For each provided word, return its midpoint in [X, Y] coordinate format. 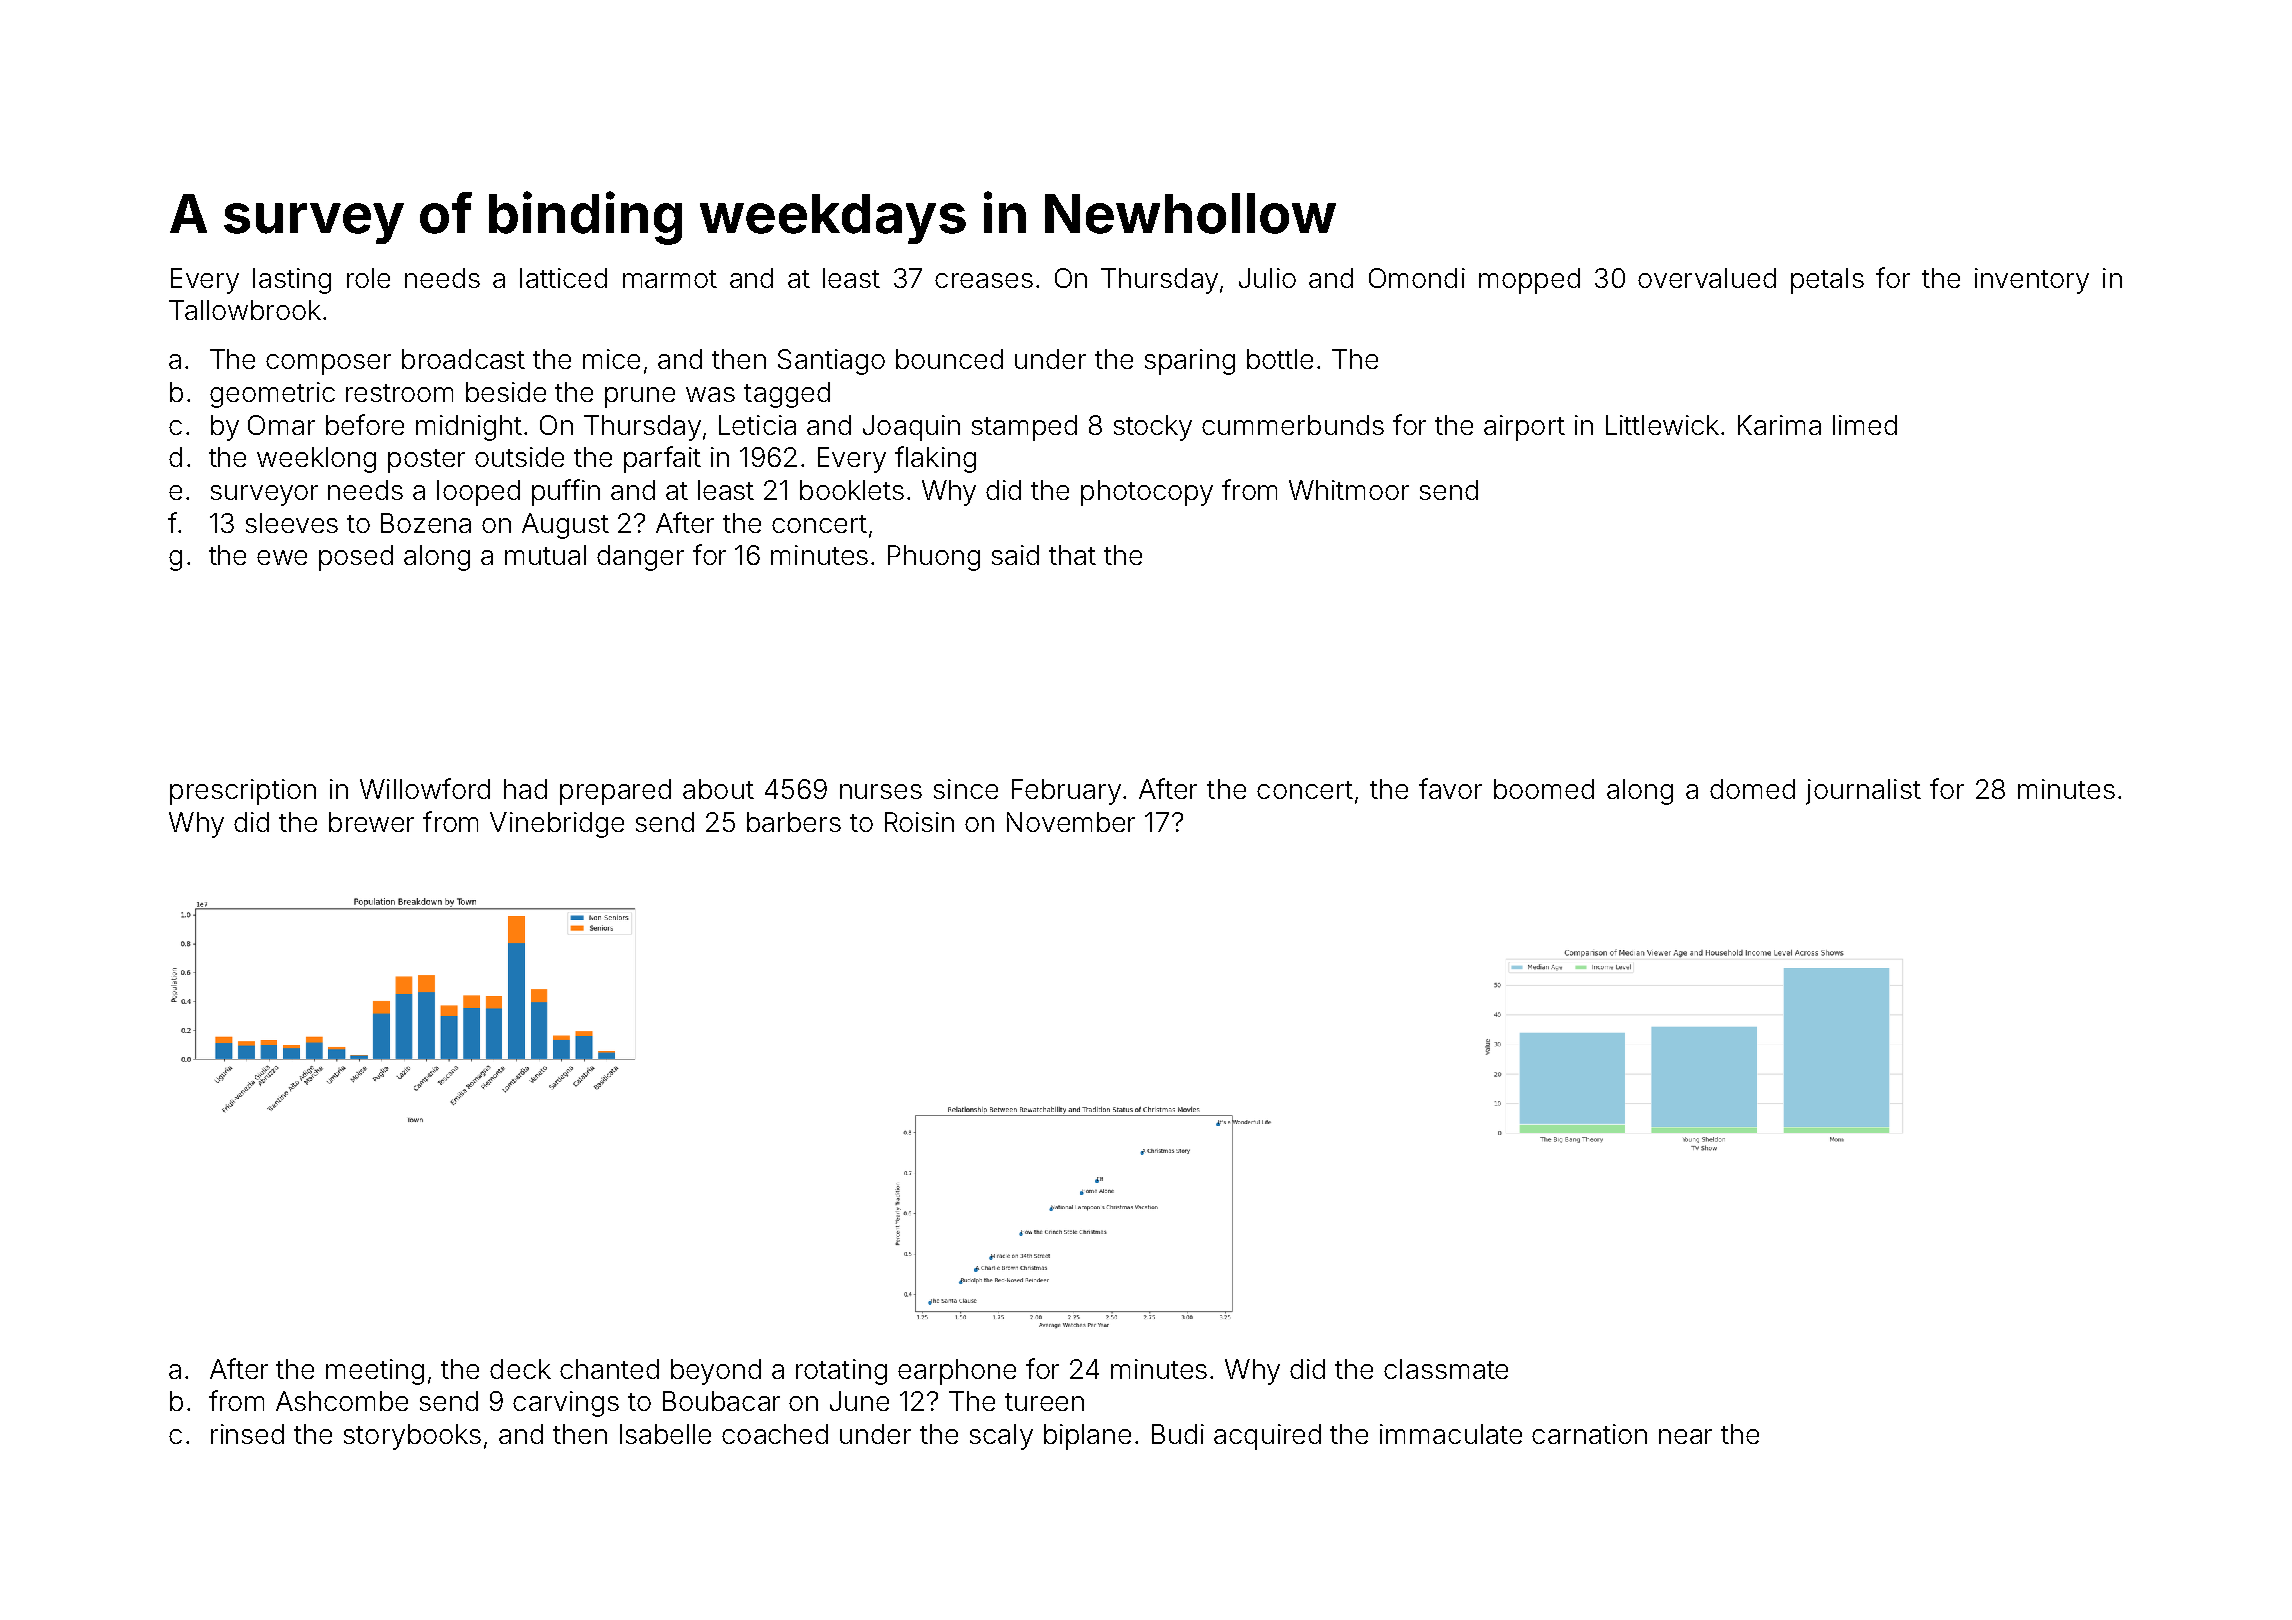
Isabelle [665, 1434]
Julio [1267, 278]
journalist [1863, 792]
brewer [371, 822]
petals [1827, 281]
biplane [1087, 1437]
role [368, 278]
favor [1450, 788]
